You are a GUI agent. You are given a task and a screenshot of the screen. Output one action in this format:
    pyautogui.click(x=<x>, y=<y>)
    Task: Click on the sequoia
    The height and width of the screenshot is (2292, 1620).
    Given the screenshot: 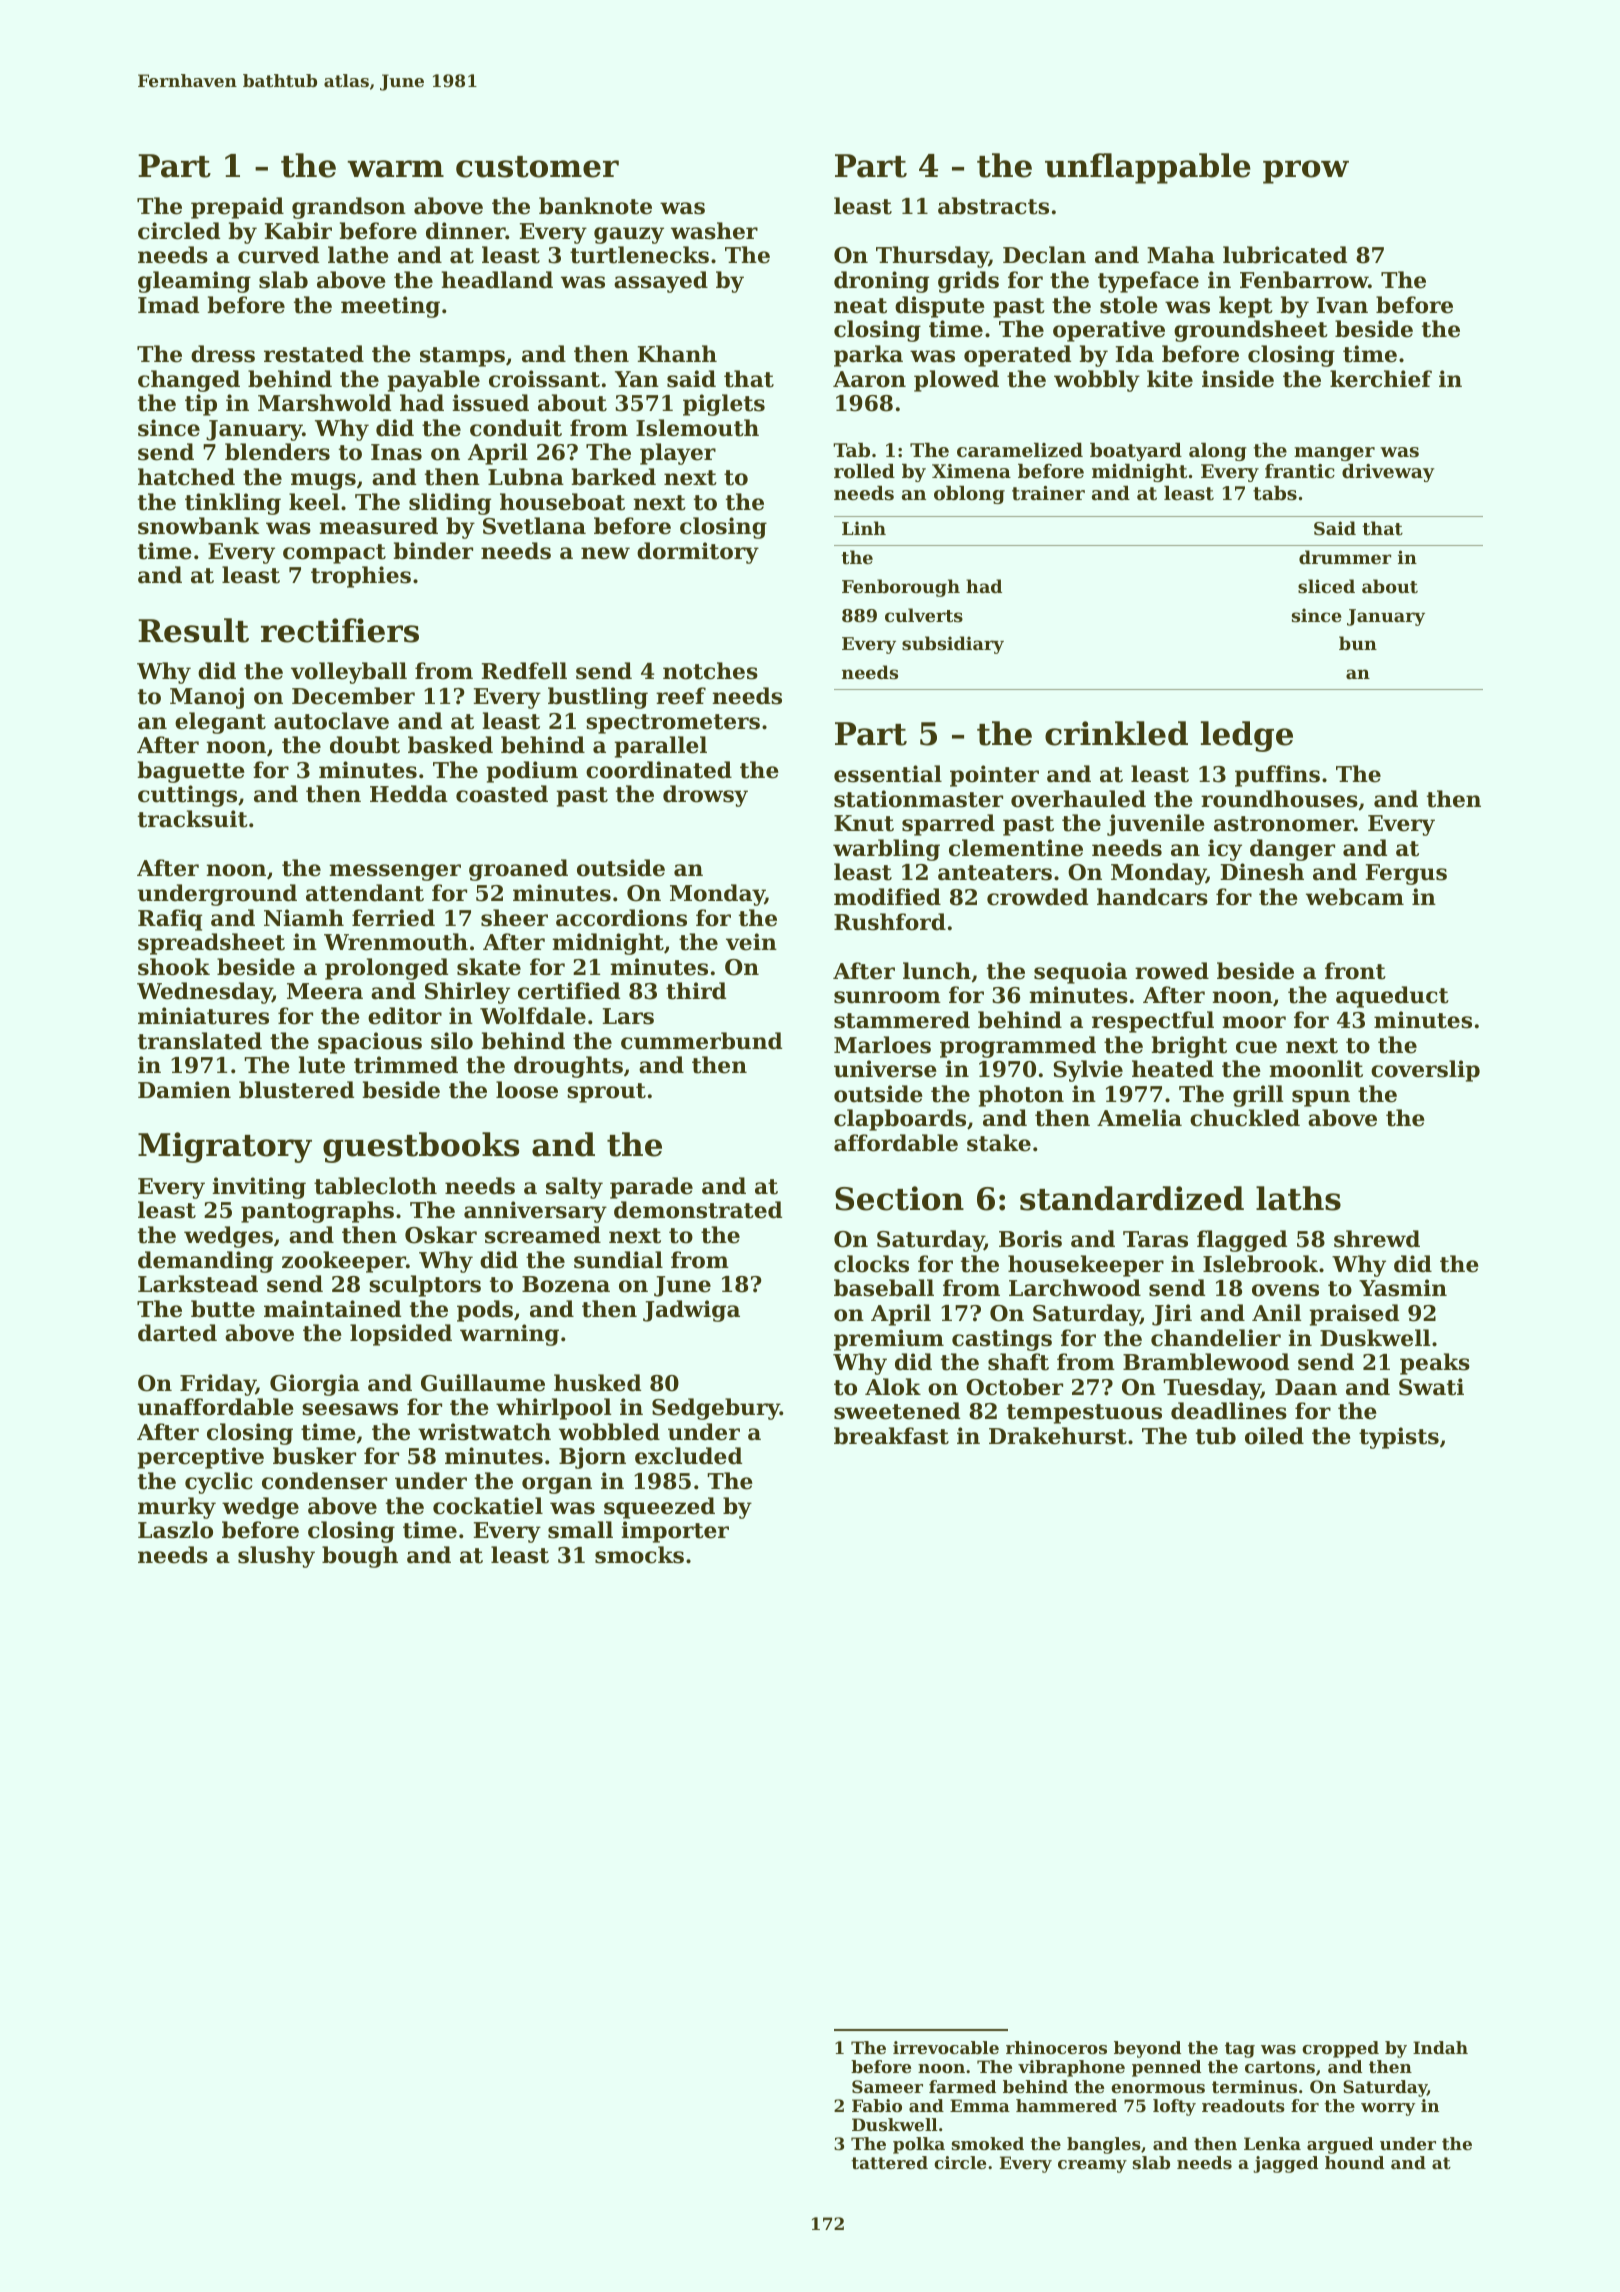 What is the action you would take?
    pyautogui.click(x=1080, y=973)
